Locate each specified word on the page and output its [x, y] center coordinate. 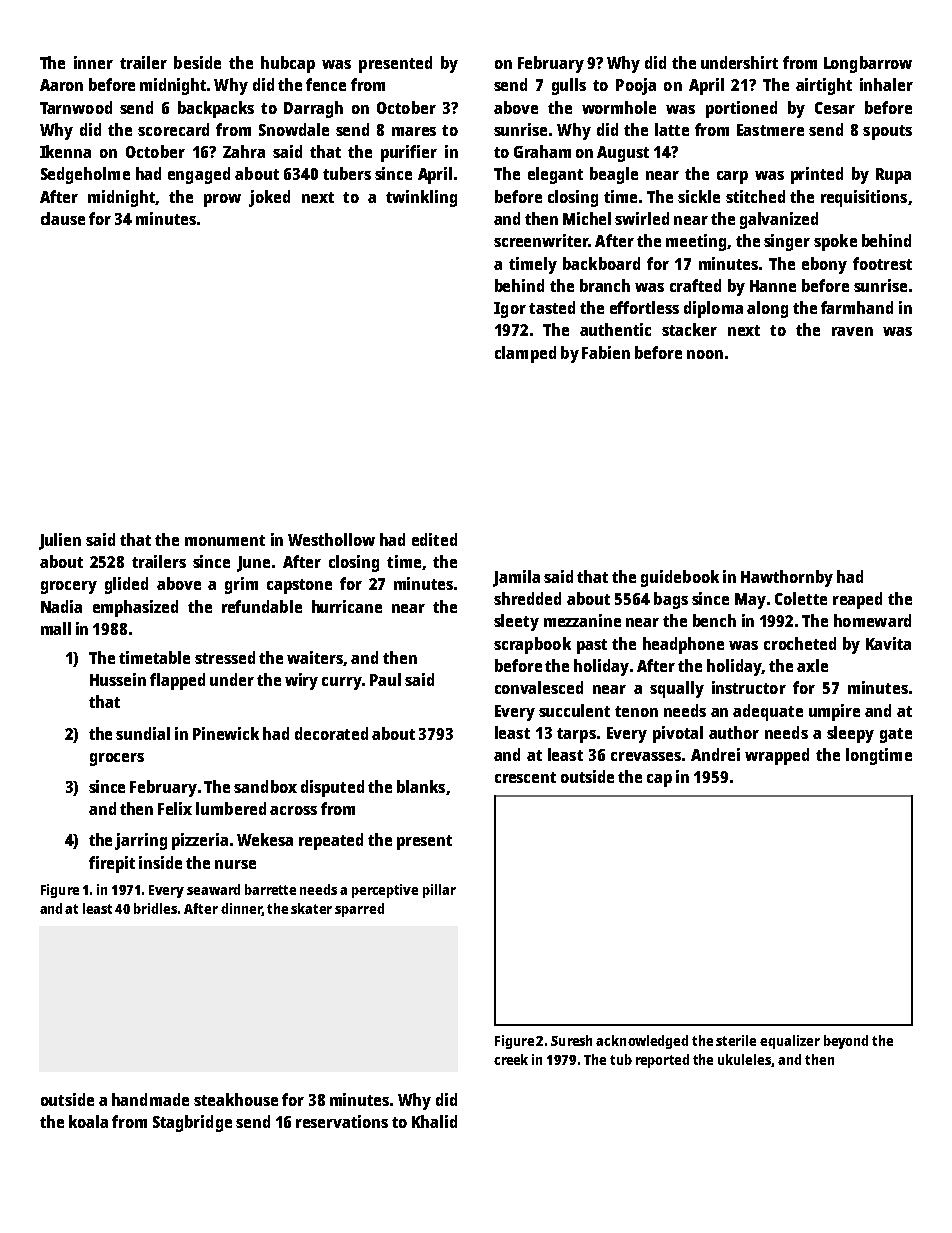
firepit [112, 864]
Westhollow [331, 539]
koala [88, 1121]
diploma [713, 309]
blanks [421, 786]
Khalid [434, 1121]
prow [222, 200]
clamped [525, 354]
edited [434, 539]
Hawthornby [787, 578]
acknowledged [642, 1042]
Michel [587, 218]
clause [63, 218]
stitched [755, 196]
